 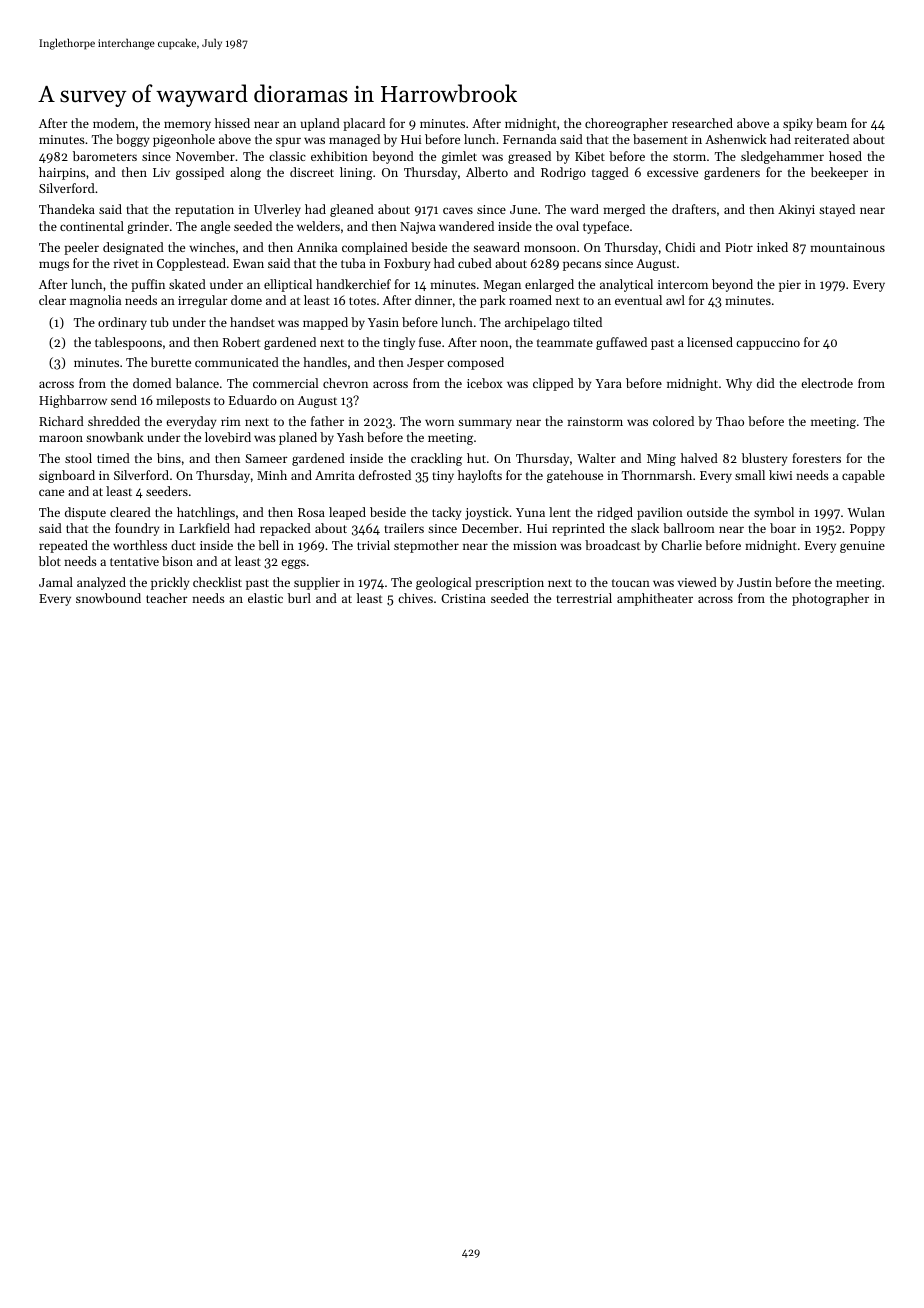 I want to click on cubed, so click(x=475, y=263).
